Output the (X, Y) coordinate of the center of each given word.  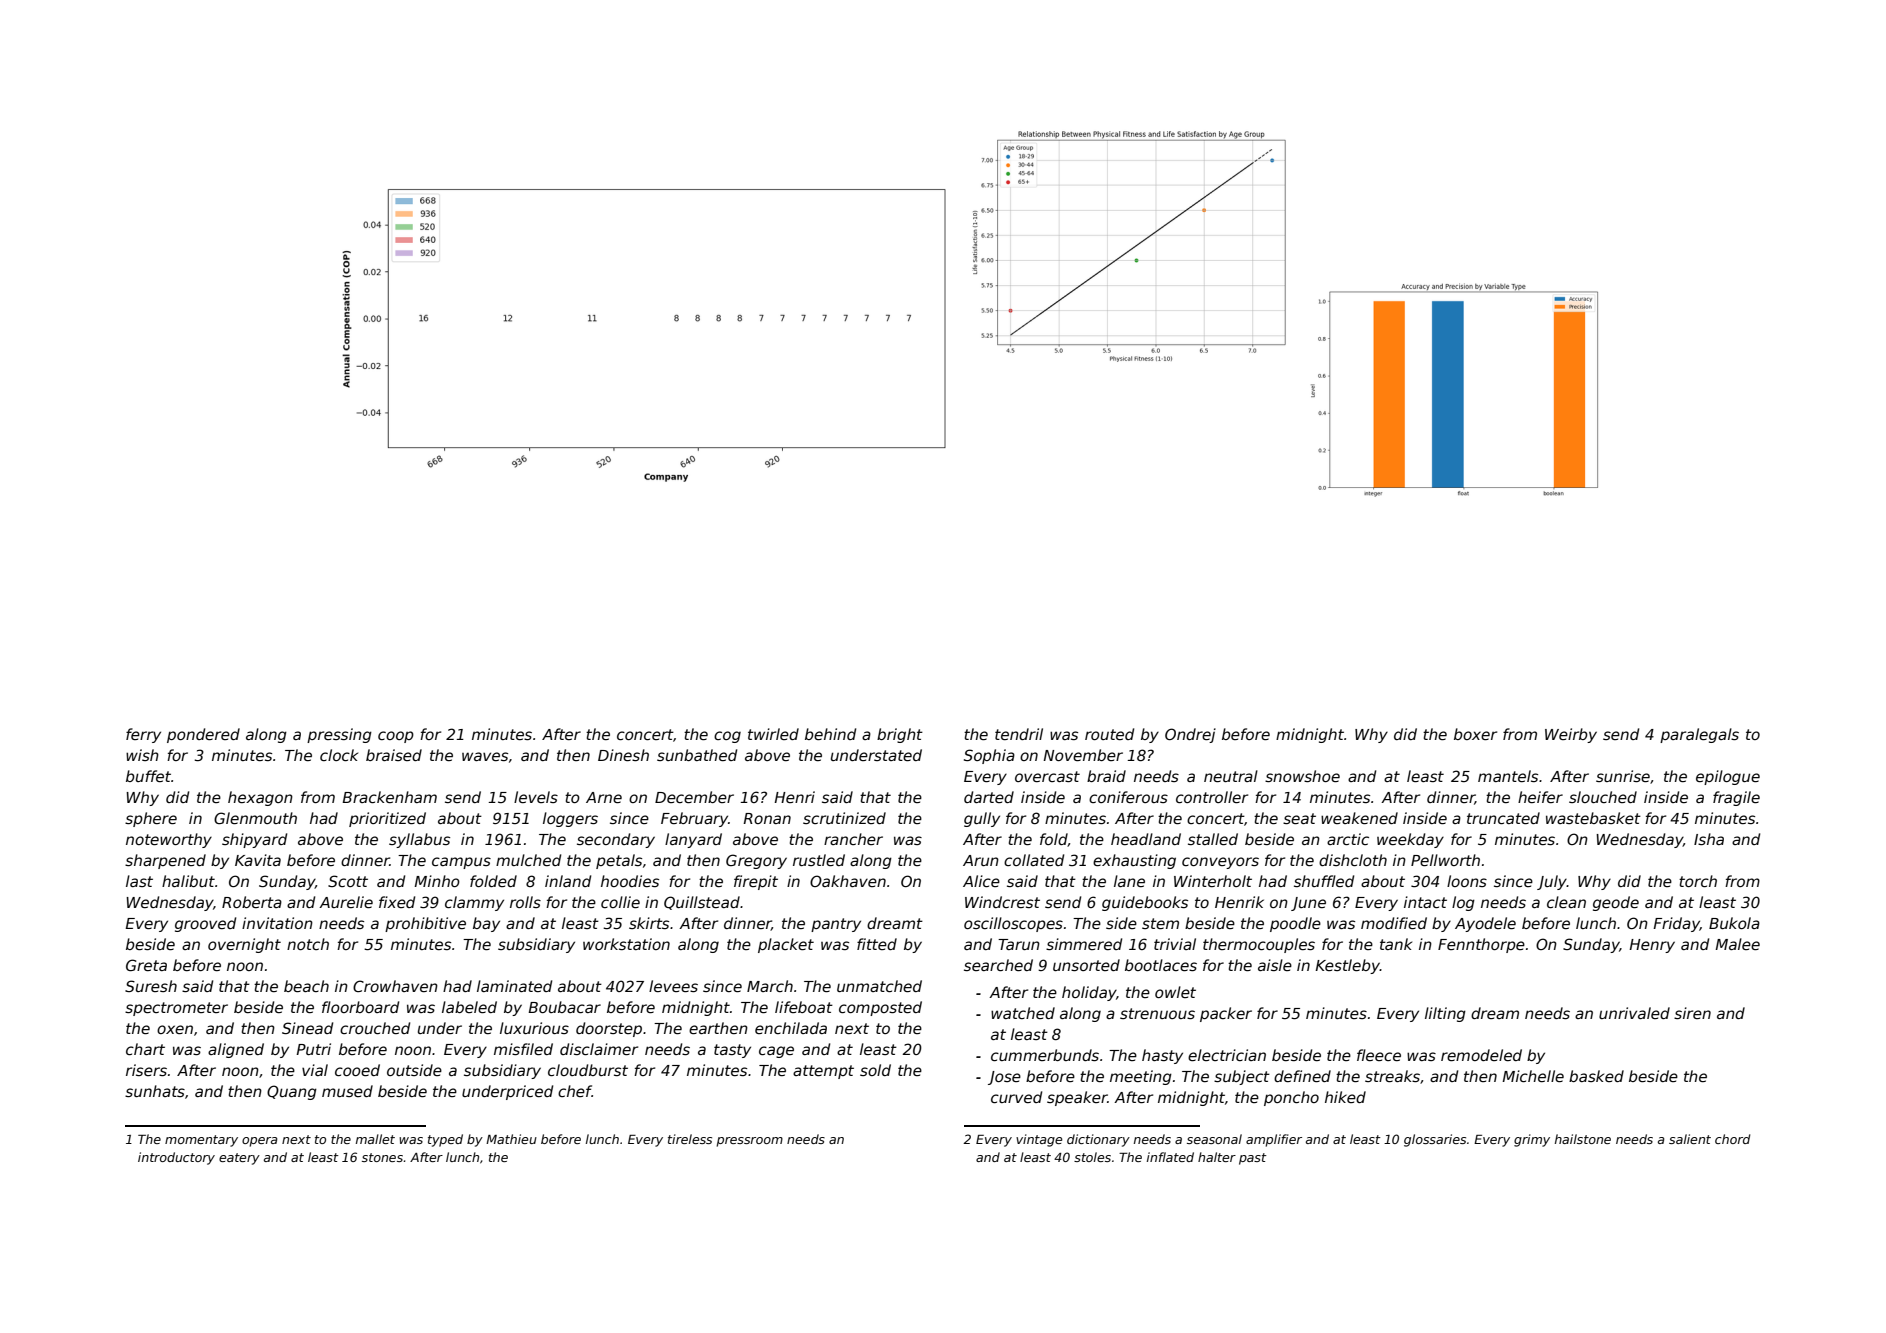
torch (1698, 881)
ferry (143, 735)
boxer (1475, 734)
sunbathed (697, 755)
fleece (1379, 1055)
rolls (525, 902)
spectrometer (176, 1009)
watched (1023, 1013)
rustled (819, 860)
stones (382, 1157)
